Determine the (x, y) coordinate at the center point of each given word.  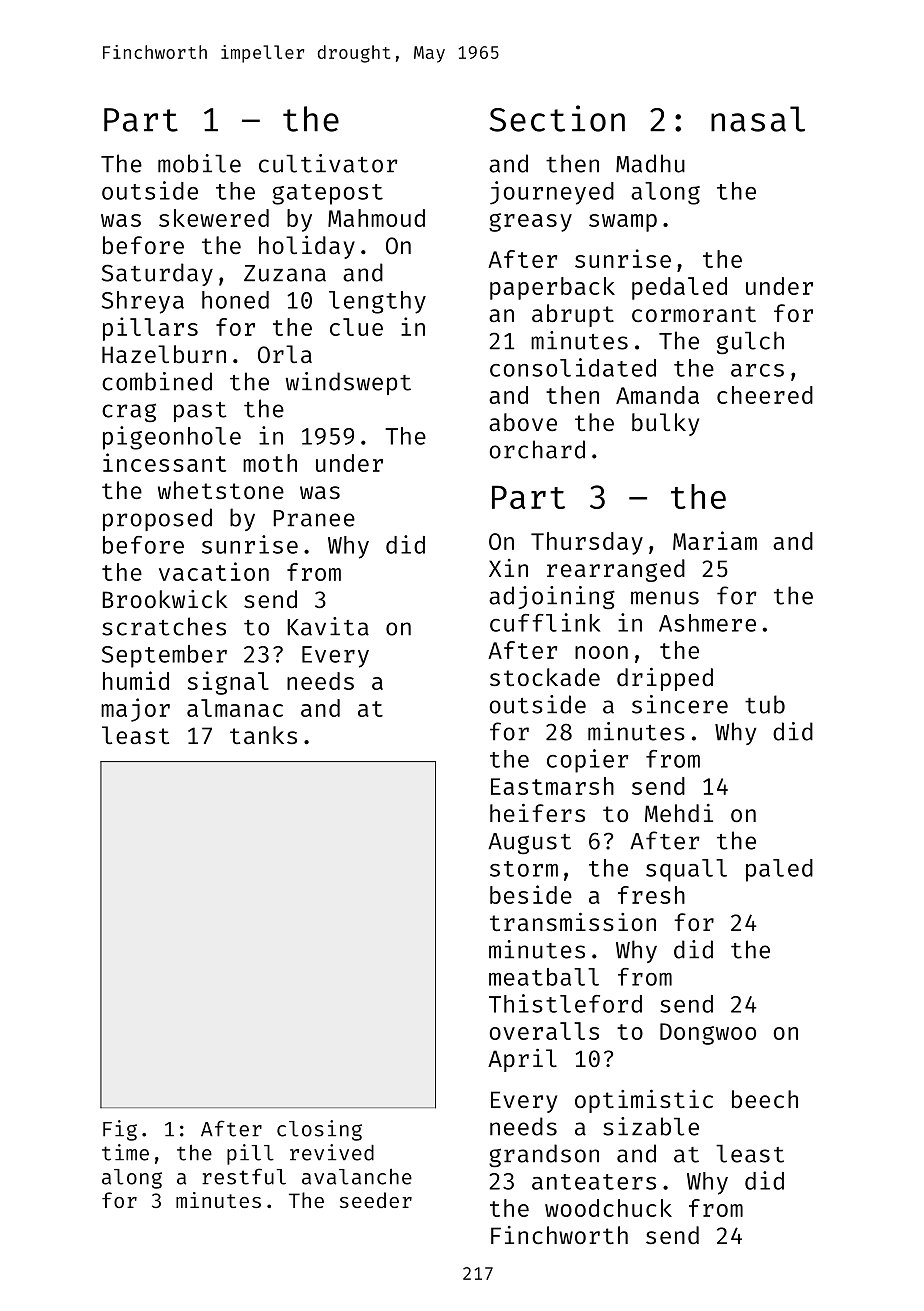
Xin (508, 568)
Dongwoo (708, 1034)
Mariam (715, 540)
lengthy (377, 302)
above (523, 422)
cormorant (694, 314)
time (125, 1152)
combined (157, 381)
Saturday (157, 274)
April (522, 1060)
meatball (544, 977)
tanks (263, 735)
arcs (757, 370)
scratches (164, 626)
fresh (651, 895)
